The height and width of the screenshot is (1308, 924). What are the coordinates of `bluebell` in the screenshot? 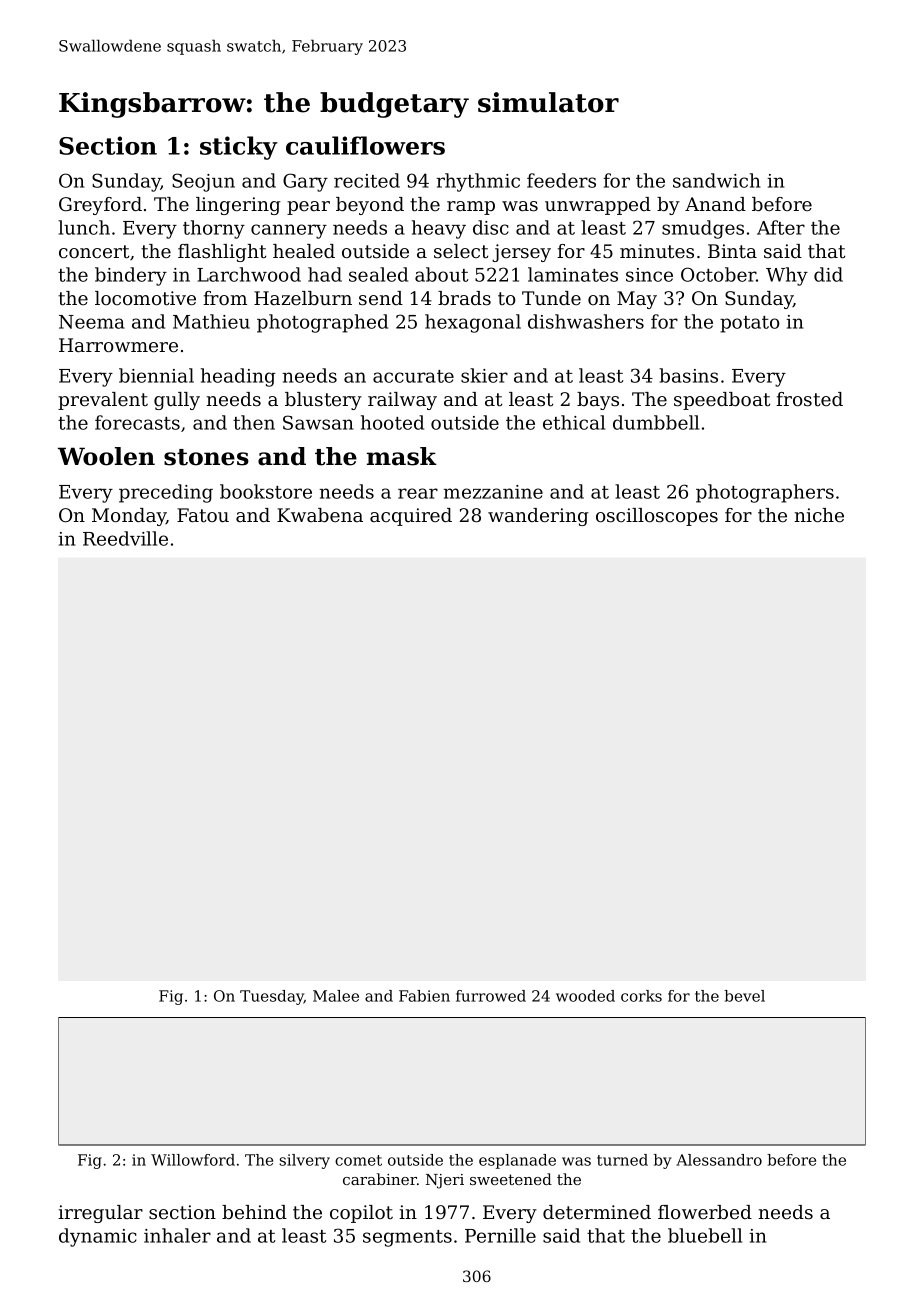 It's located at (705, 1235).
